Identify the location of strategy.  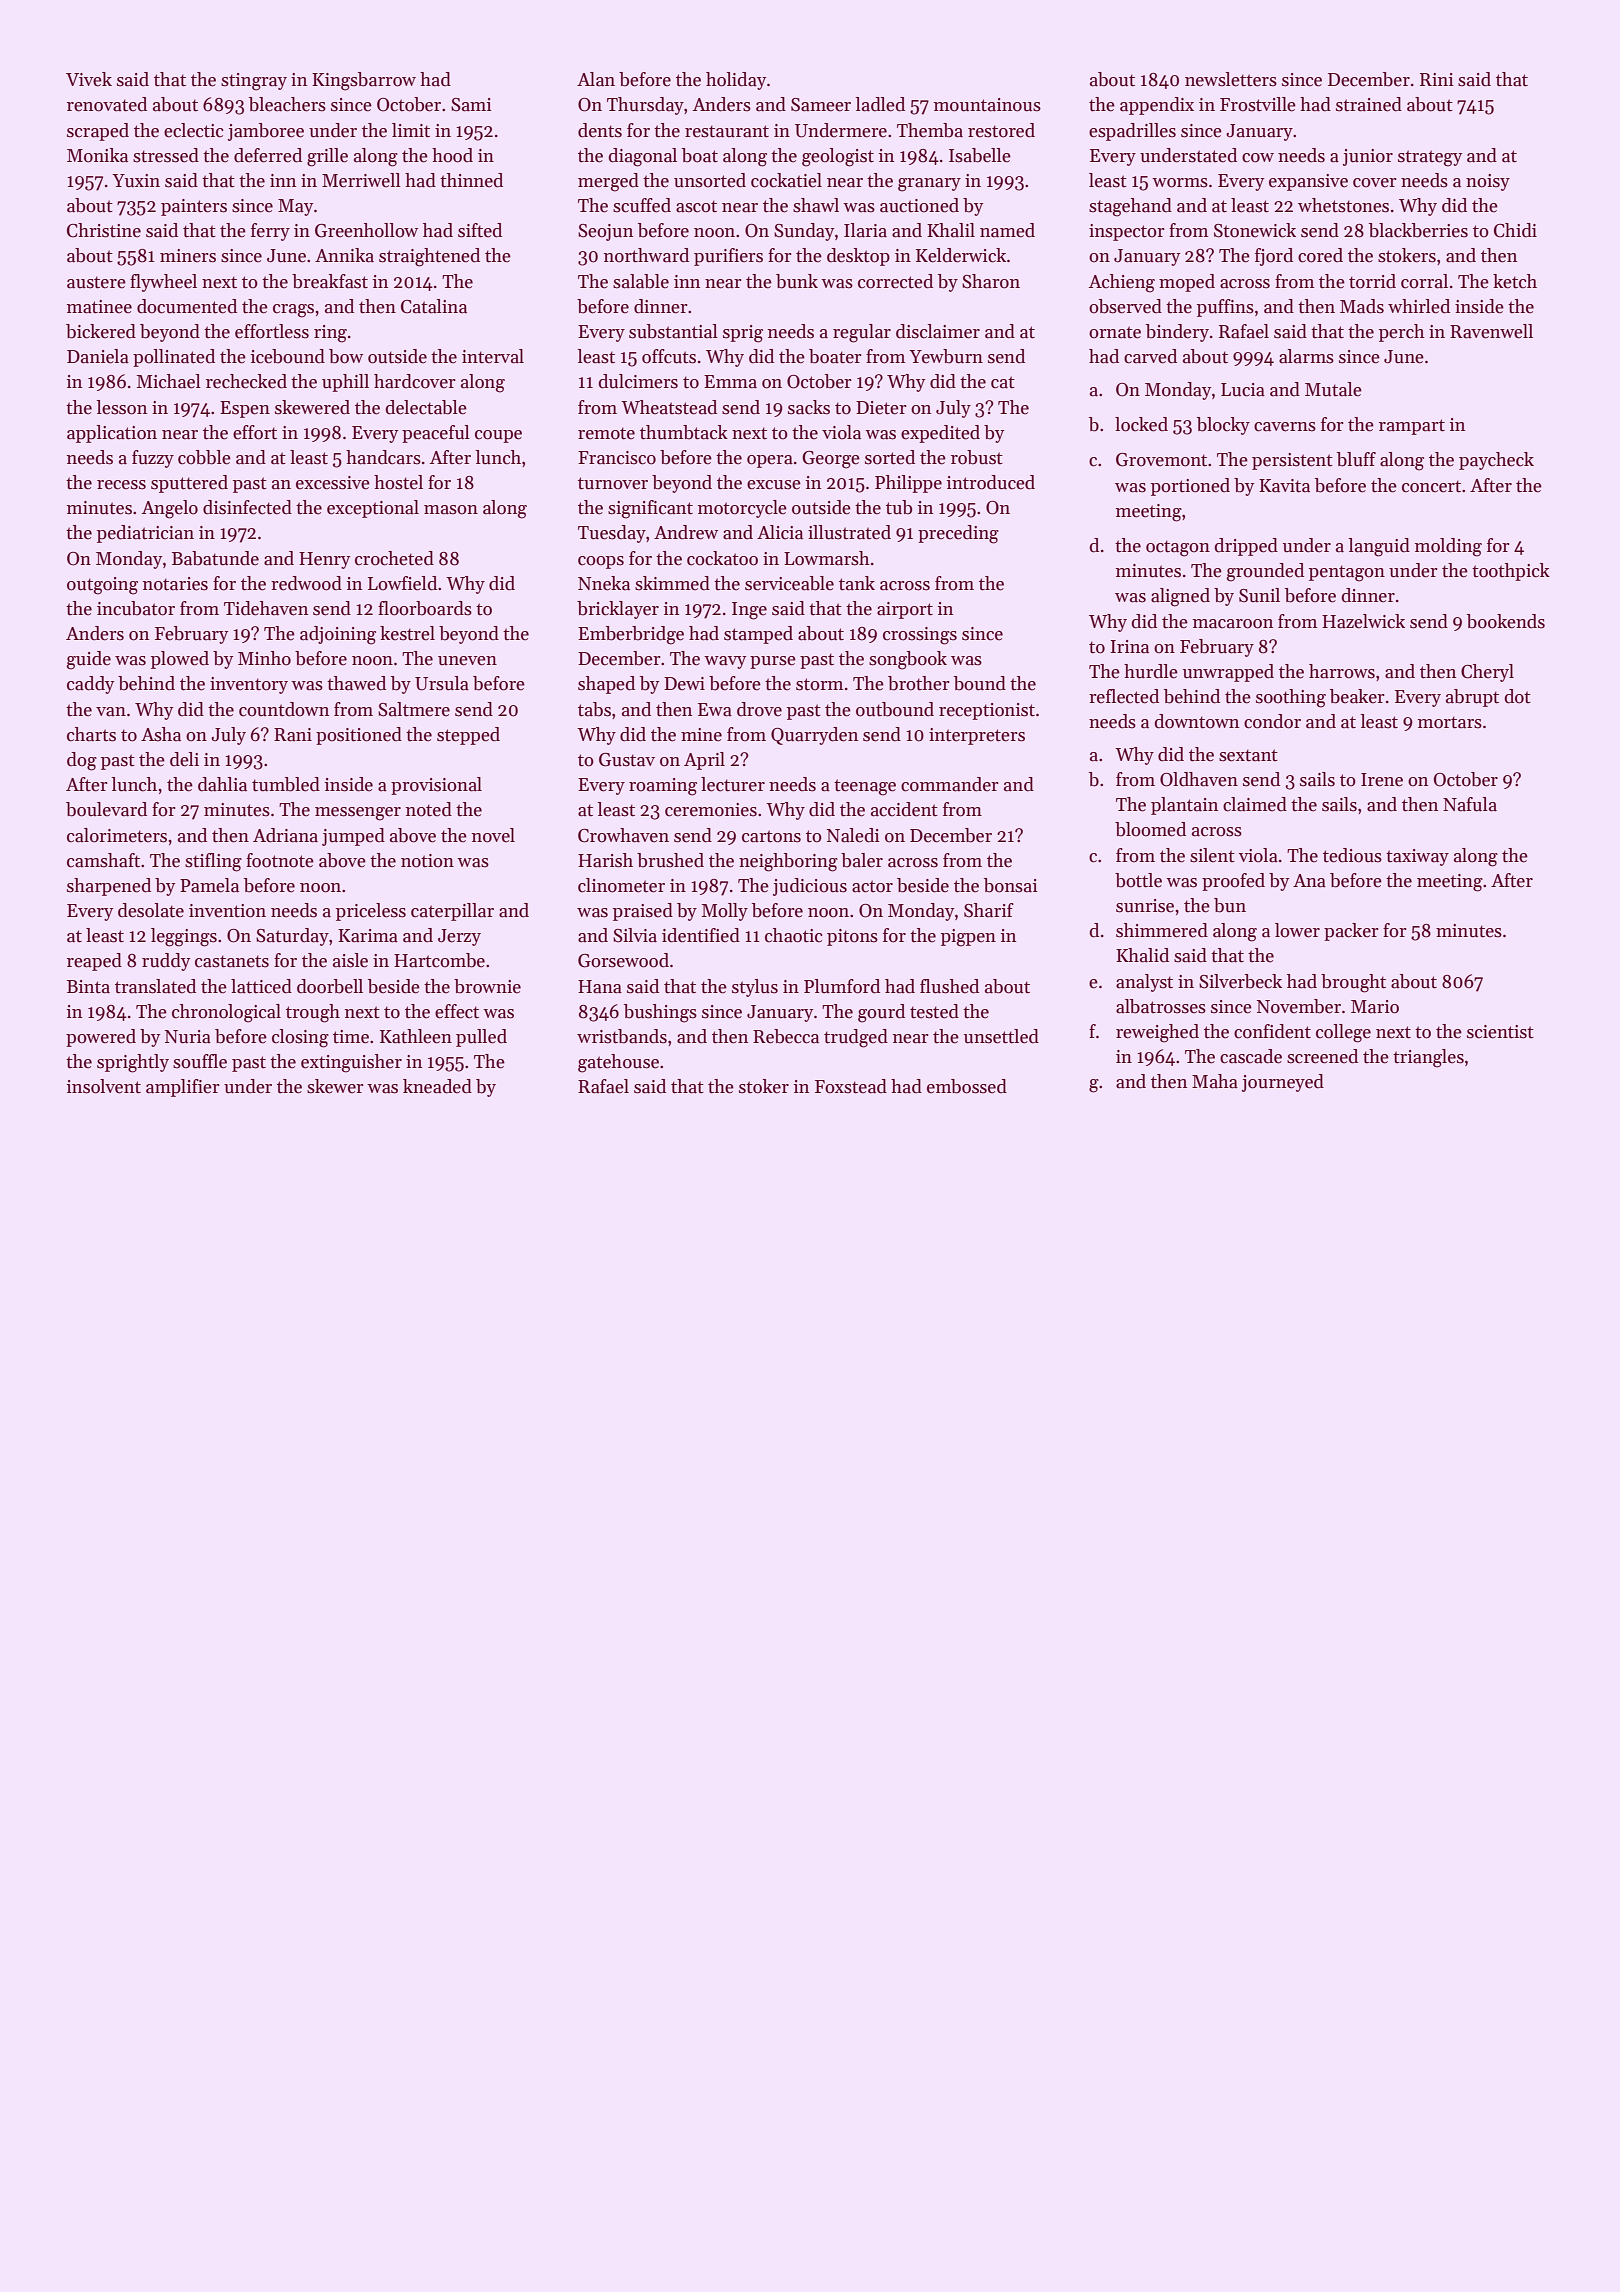
(1430, 158).
